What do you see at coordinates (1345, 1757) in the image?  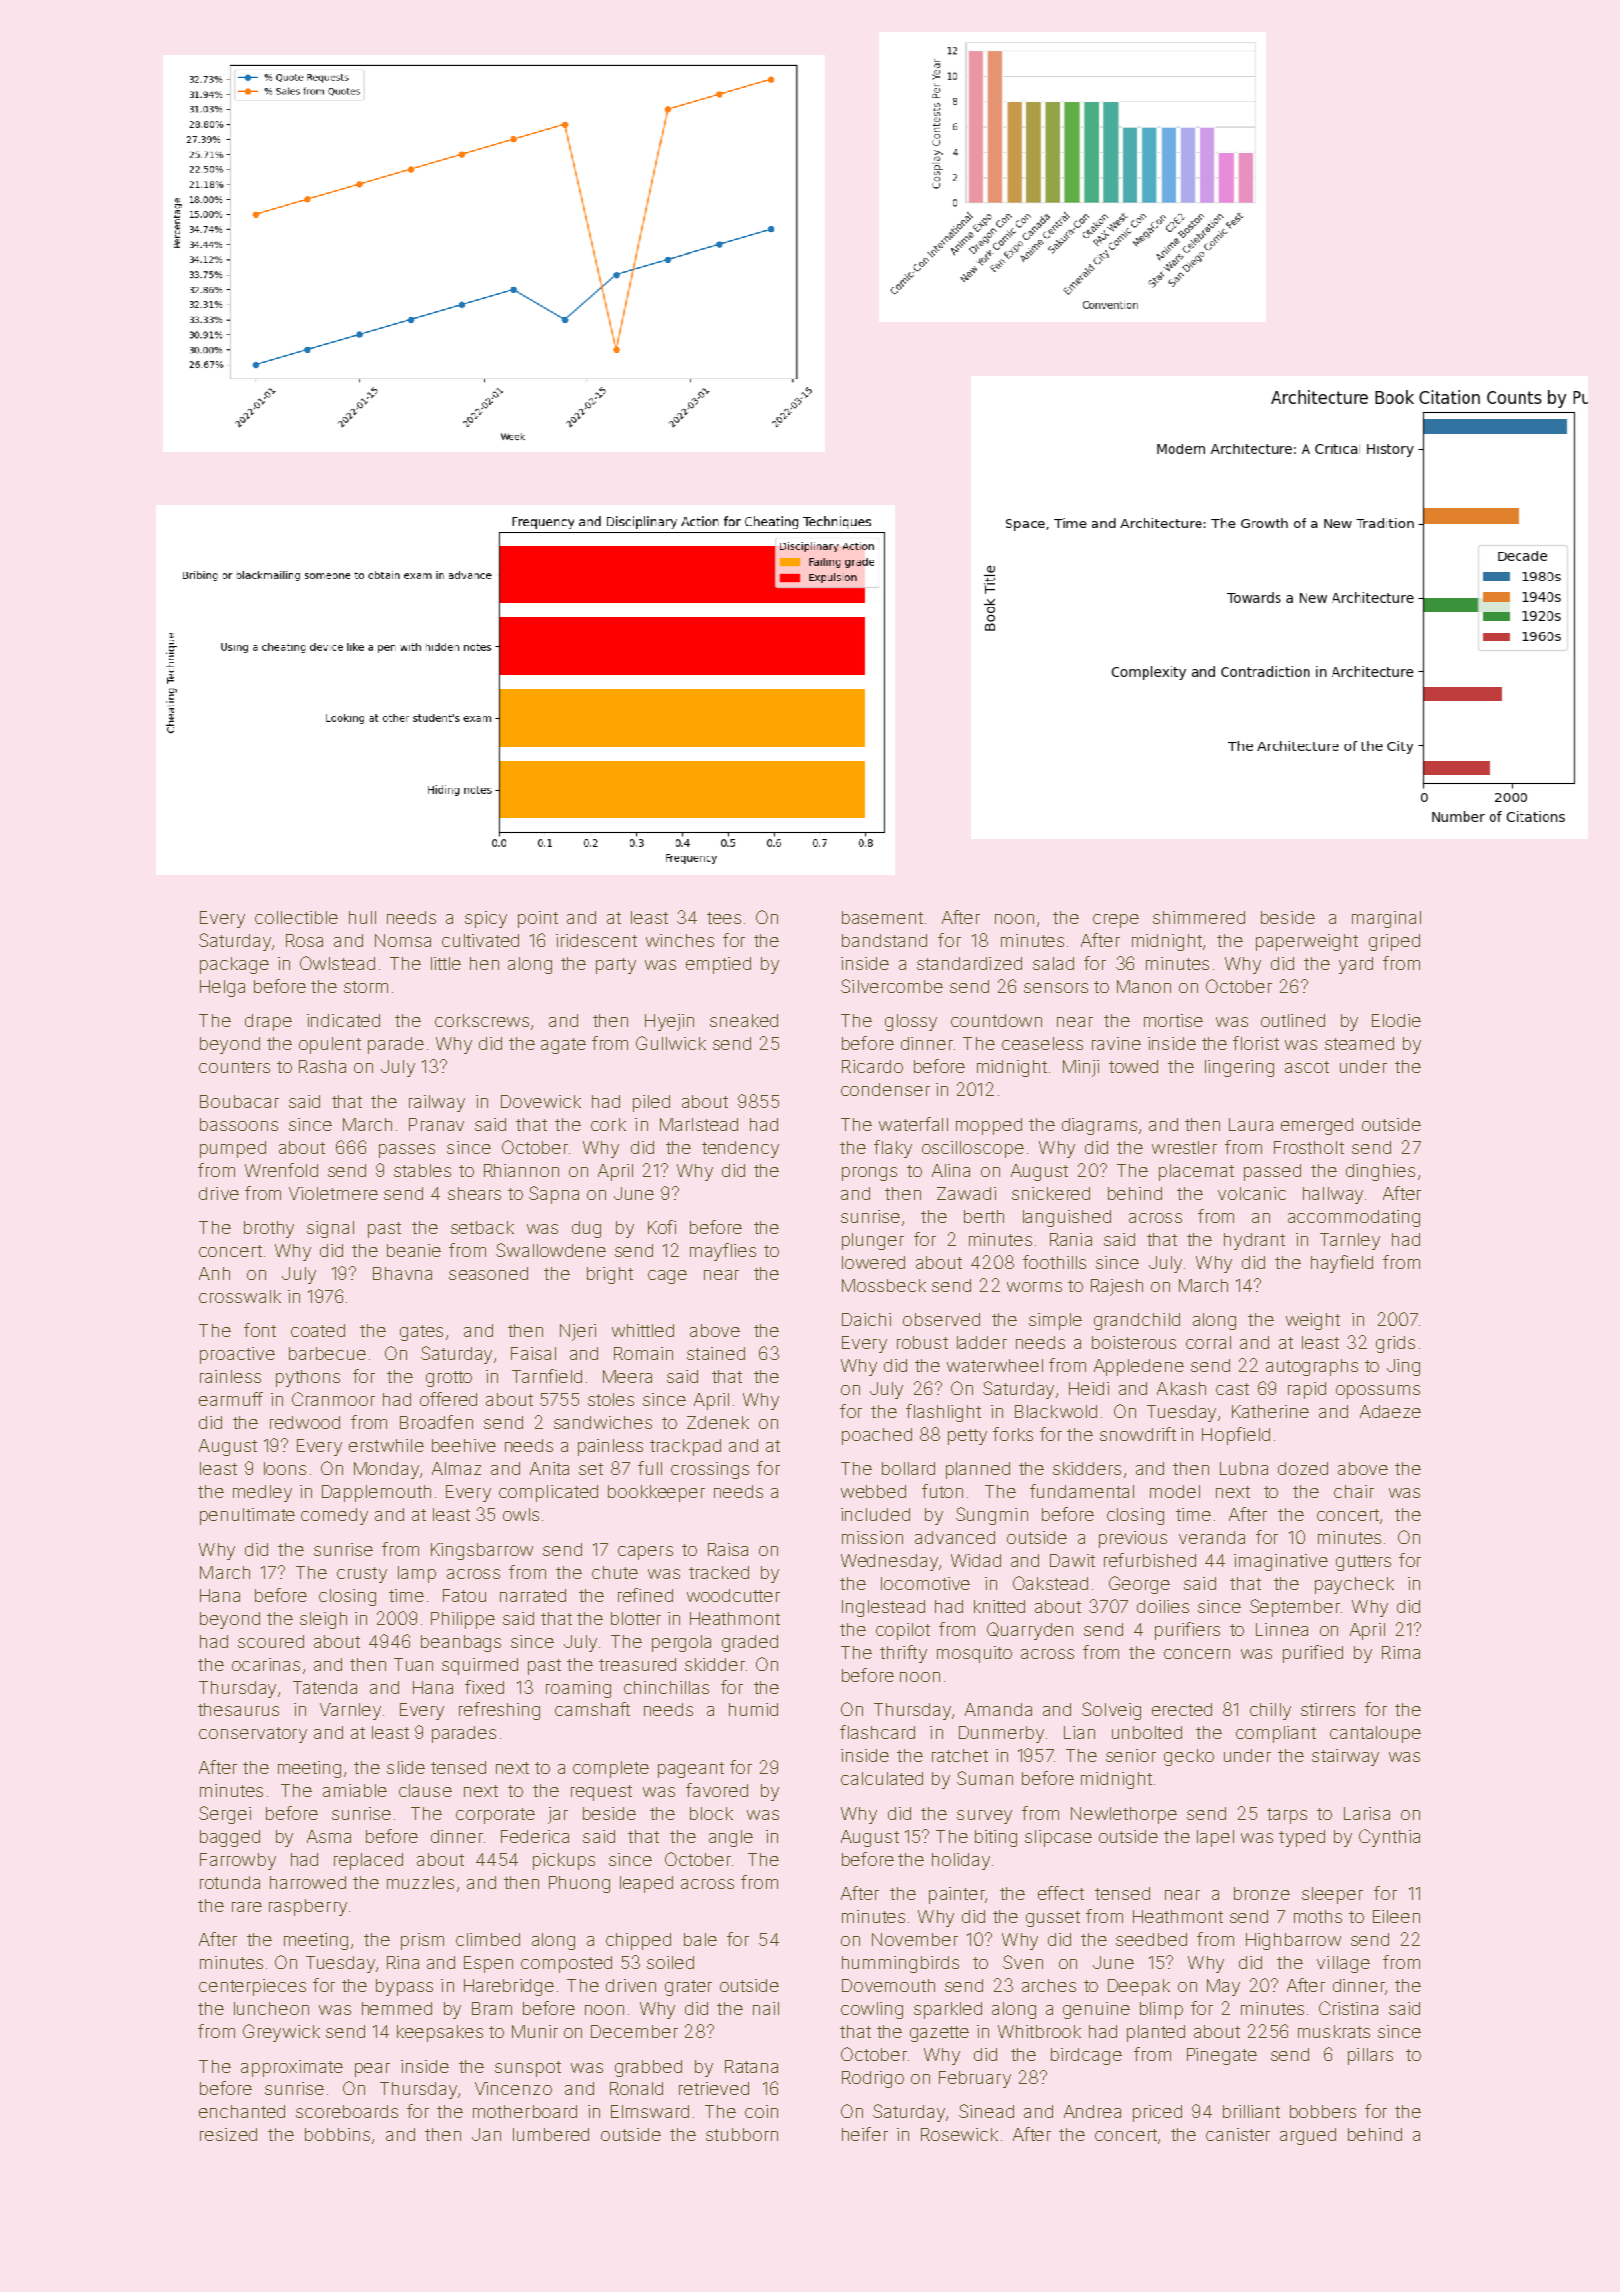 I see `stairway` at bounding box center [1345, 1757].
